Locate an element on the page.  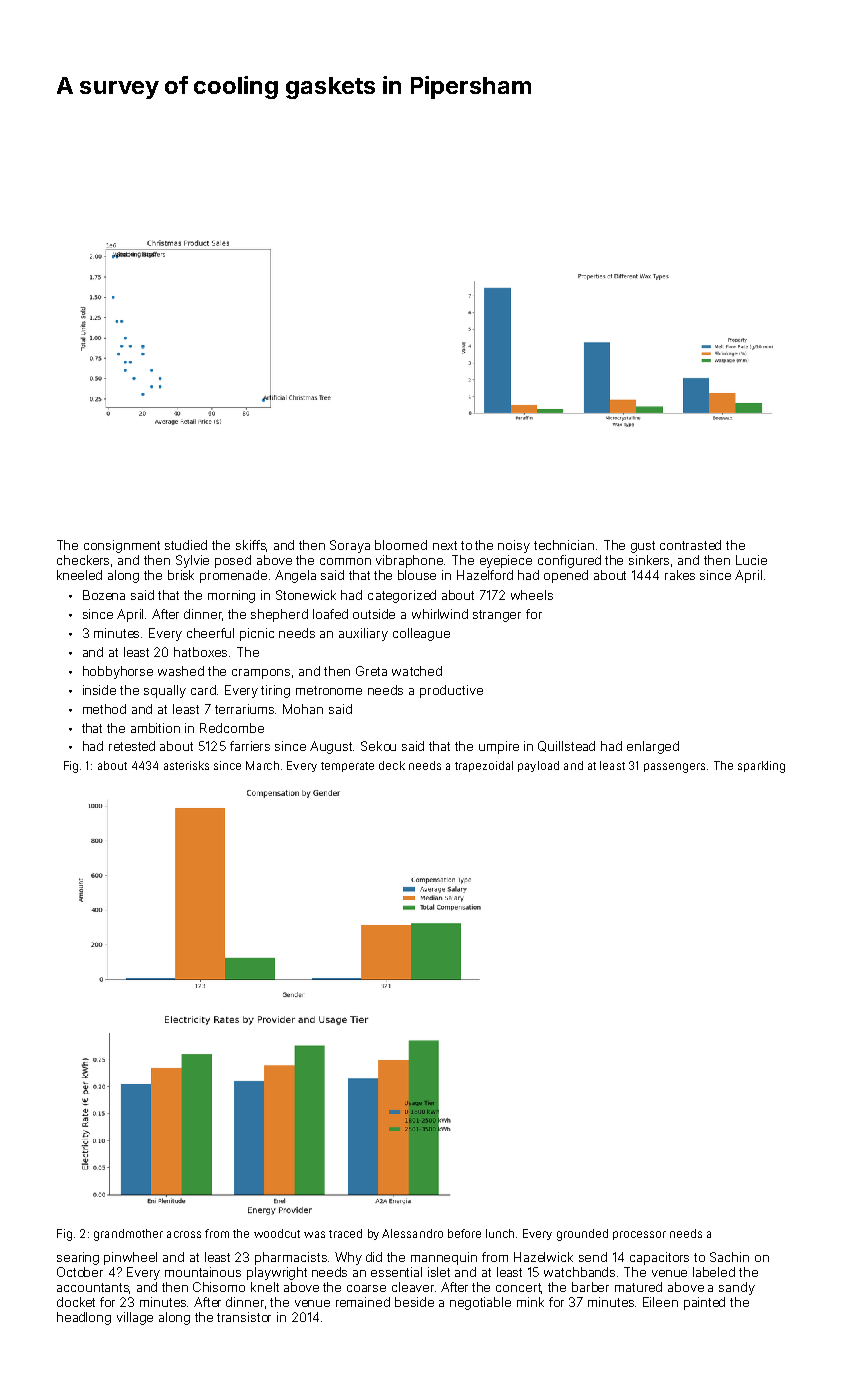
deck is located at coordinates (392, 765).
